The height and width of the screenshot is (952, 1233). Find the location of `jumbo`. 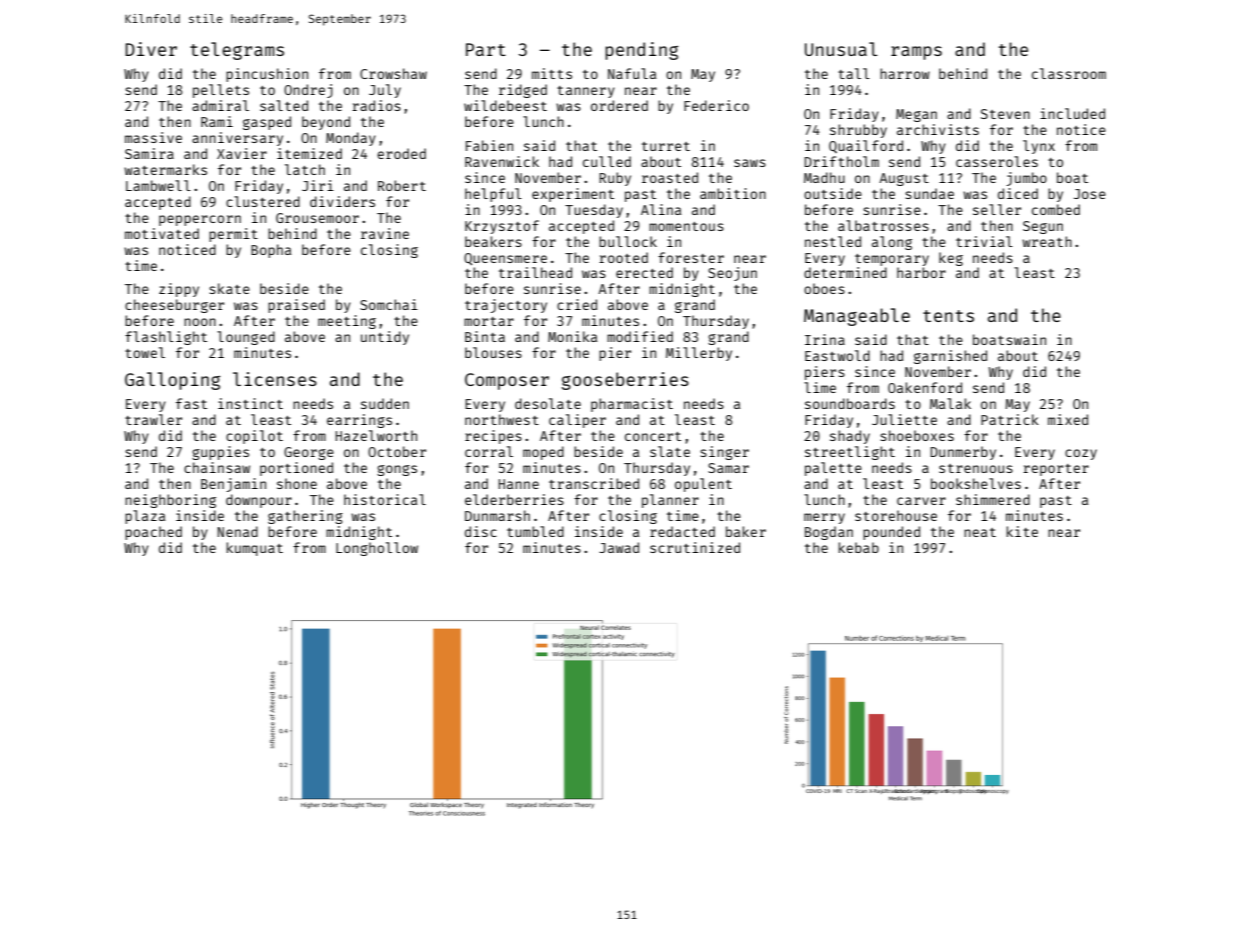

jumbo is located at coordinates (1026, 179).
